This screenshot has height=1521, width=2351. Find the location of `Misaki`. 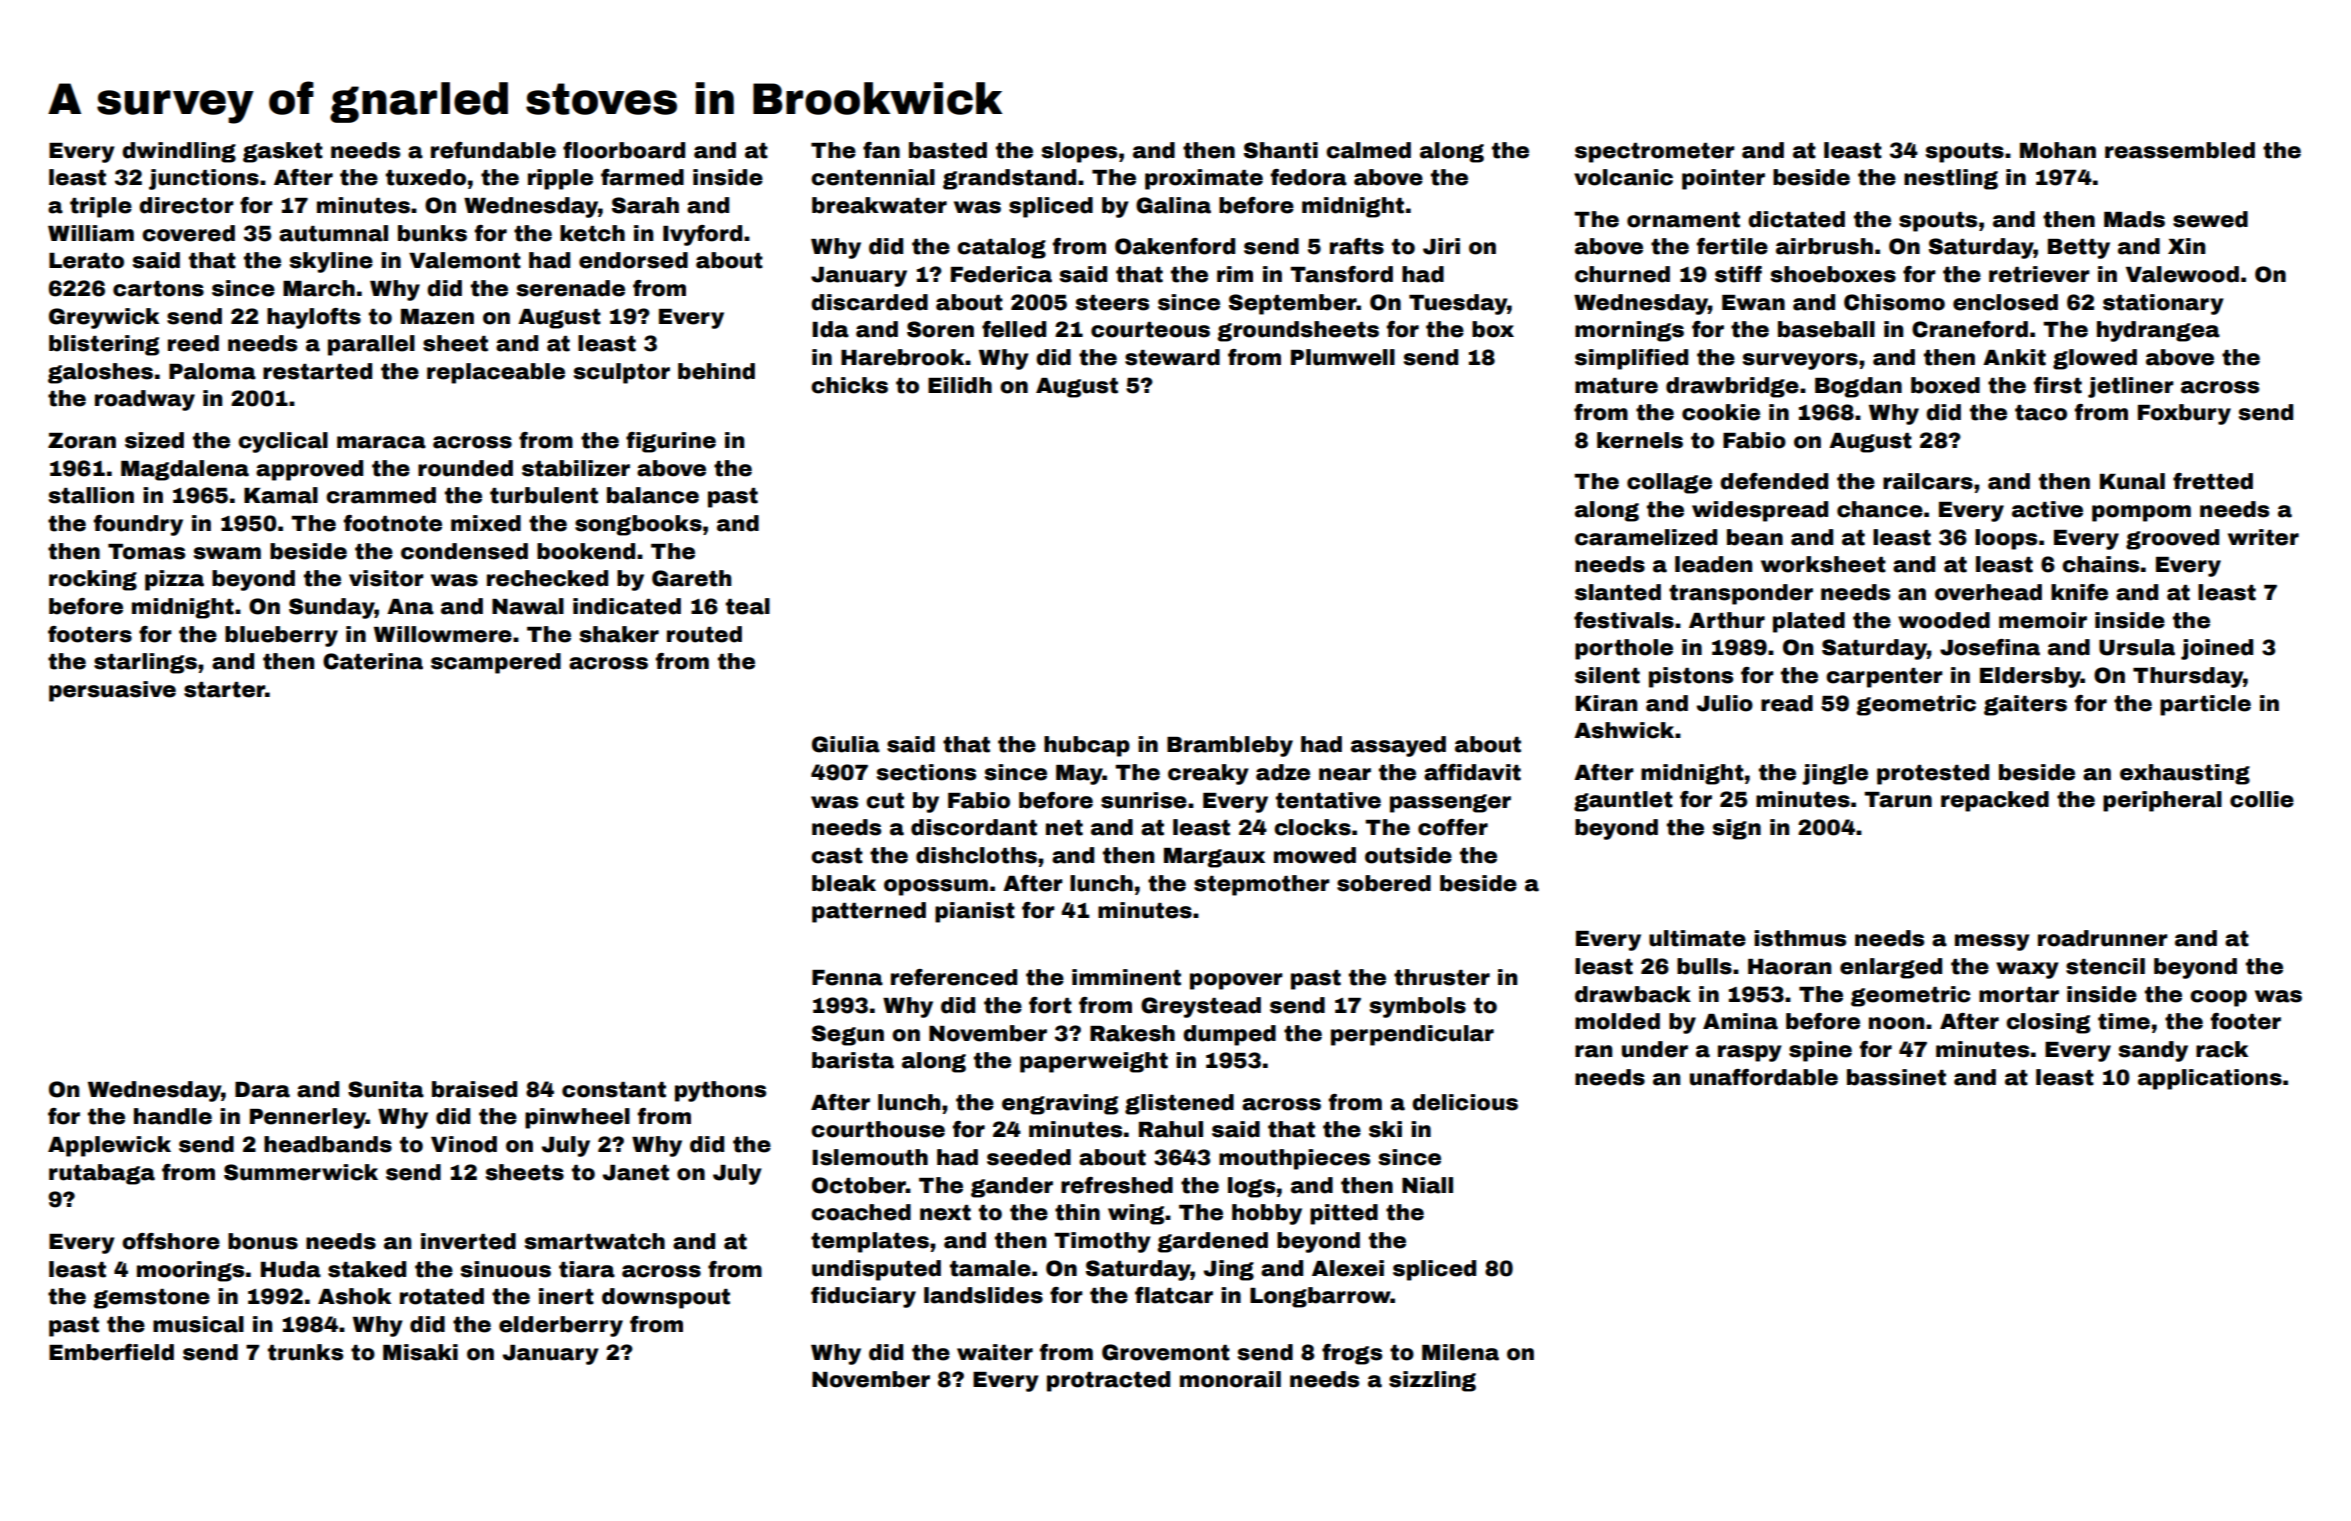

Misaki is located at coordinates (420, 1352).
